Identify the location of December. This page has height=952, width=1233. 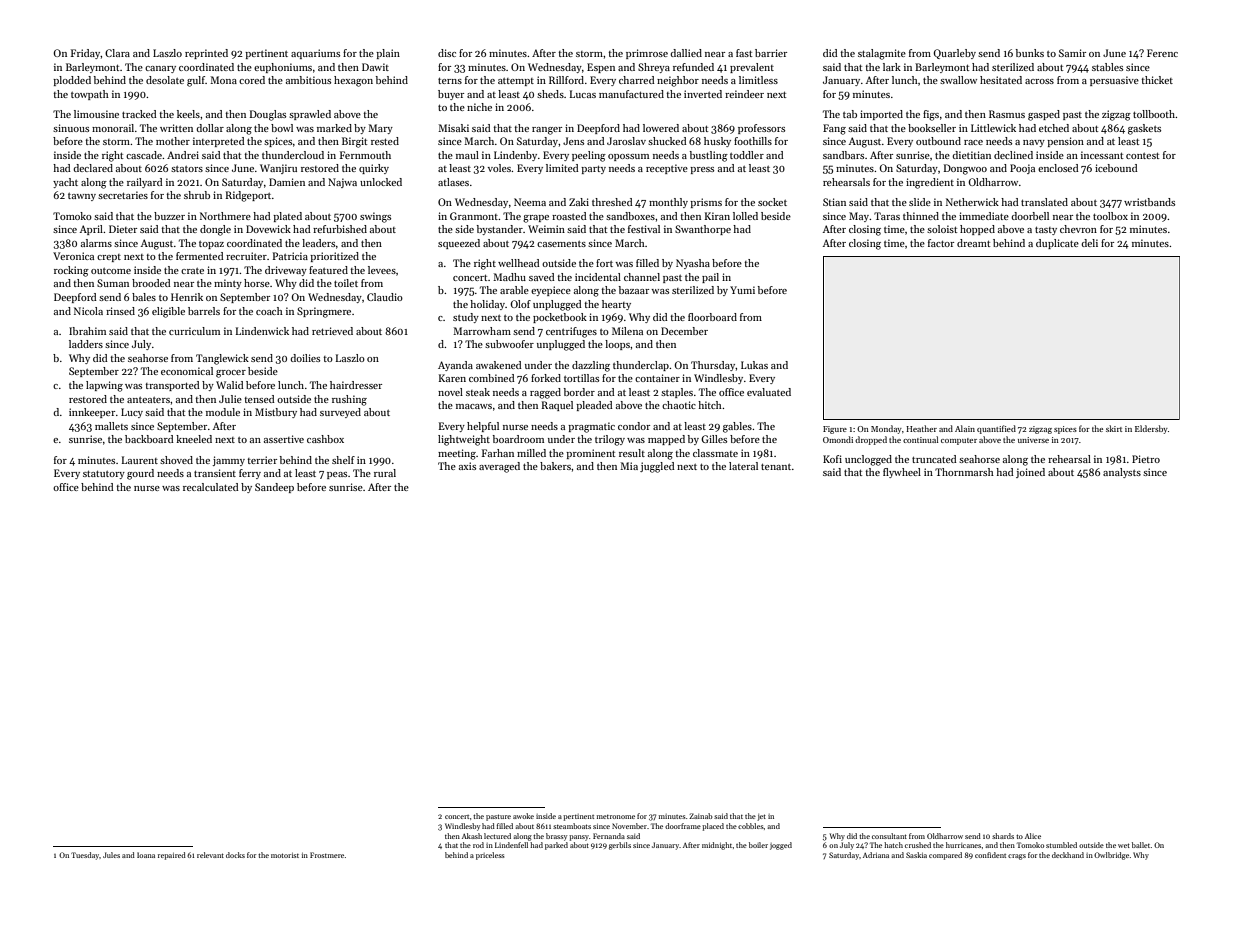
(684, 331).
